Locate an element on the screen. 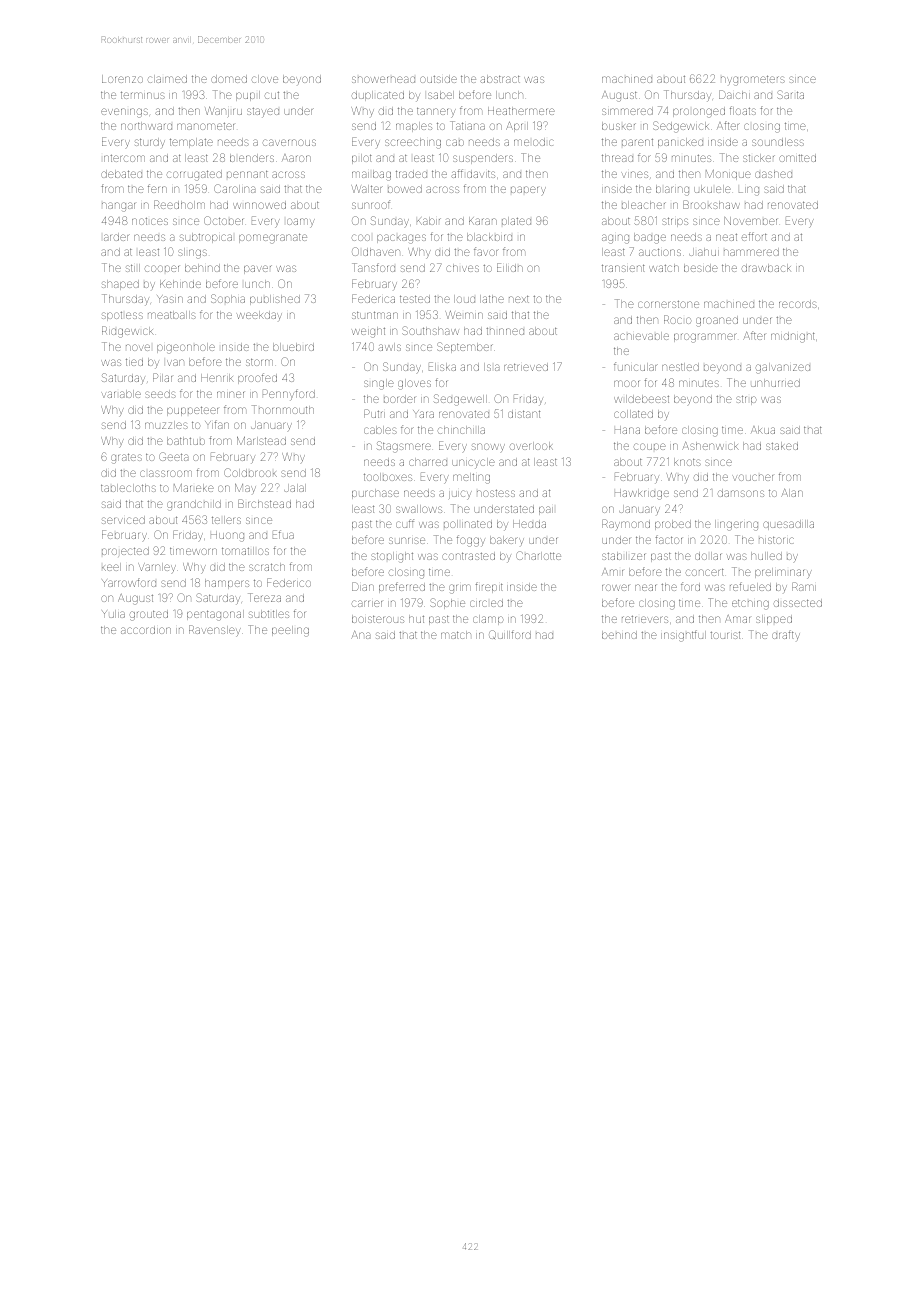 Image resolution: width=924 pixels, height=1308 pixels. storm is located at coordinates (259, 362).
